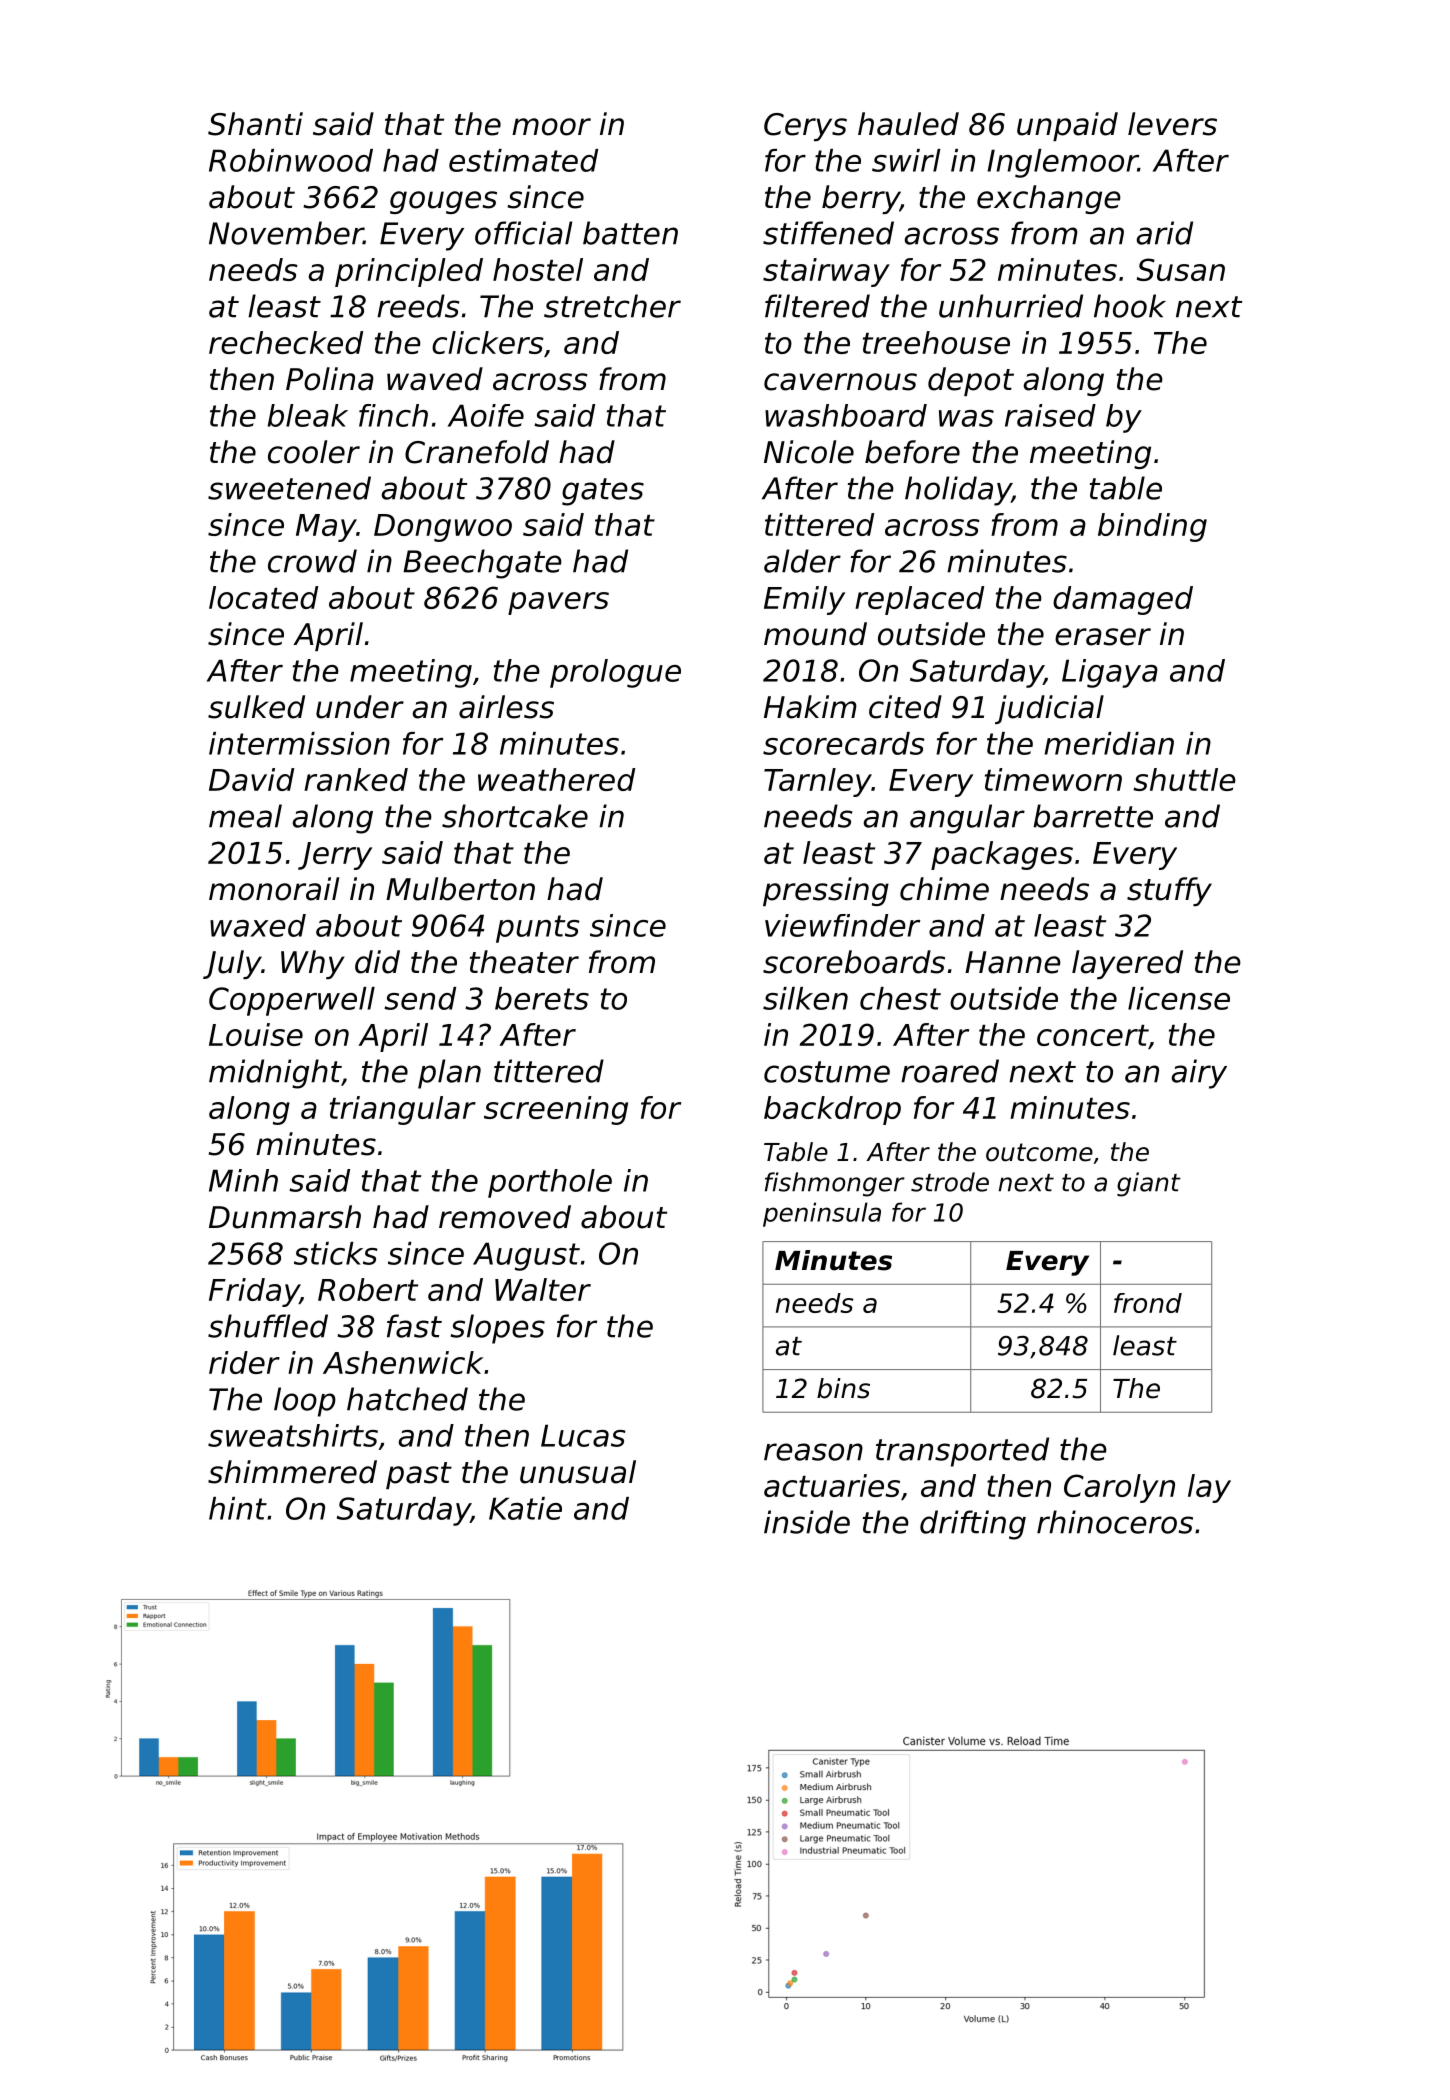 This screenshot has width=1450, height=2100. Describe the element at coordinates (258, 925) in the screenshot. I see `waxed` at that location.
